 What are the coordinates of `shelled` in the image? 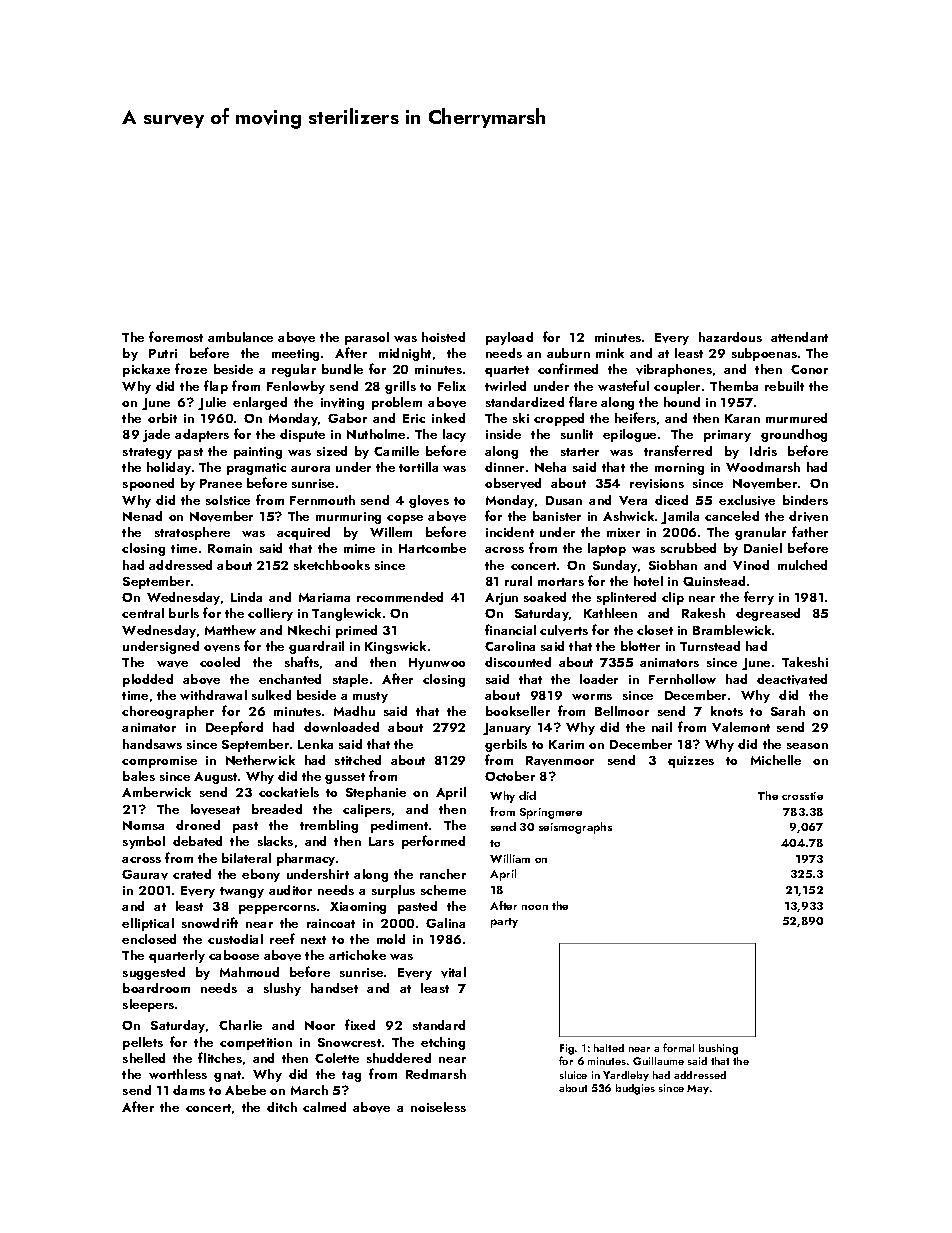 It's located at (144, 1058).
